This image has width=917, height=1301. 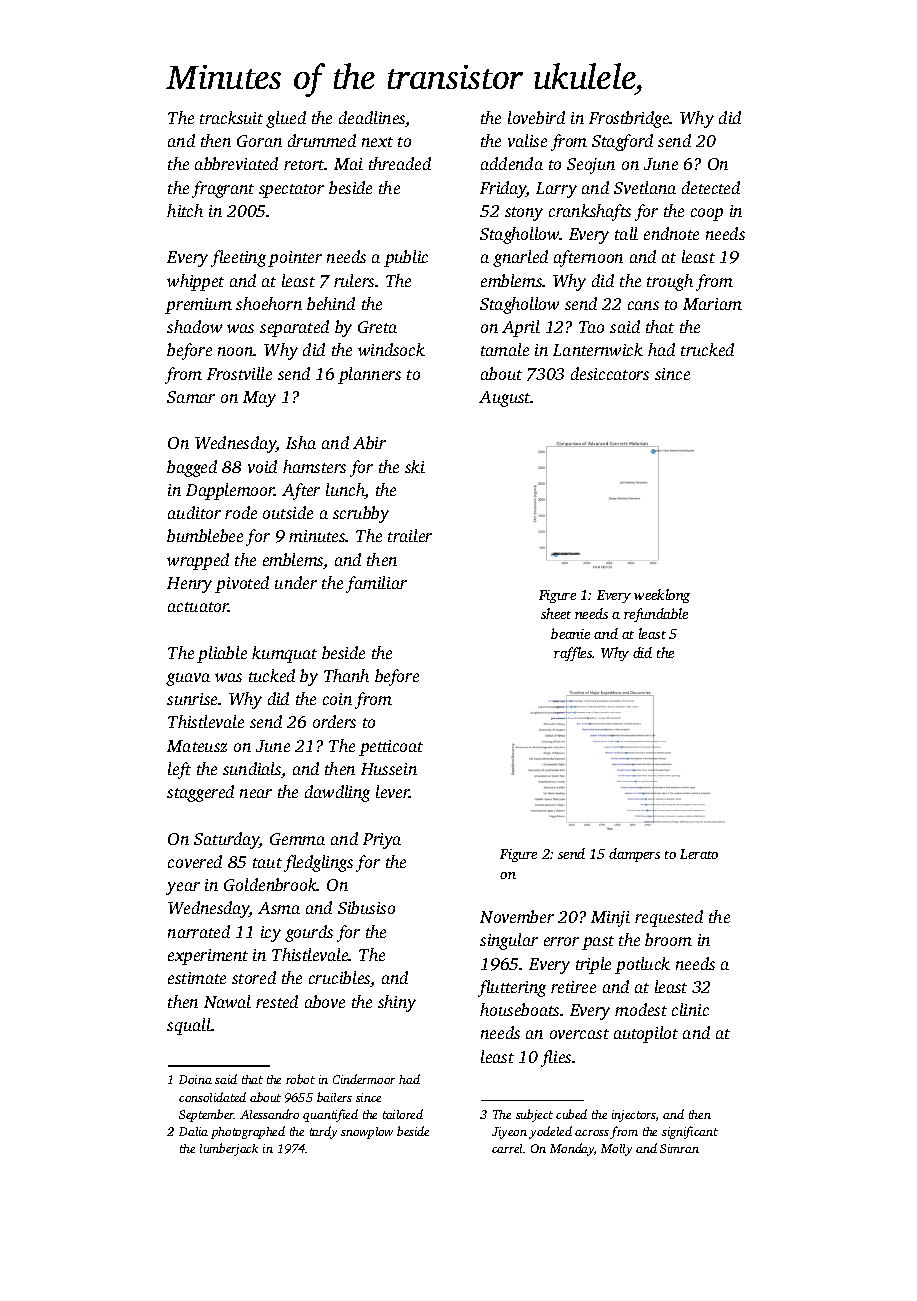 I want to click on desiccators, so click(x=610, y=373).
